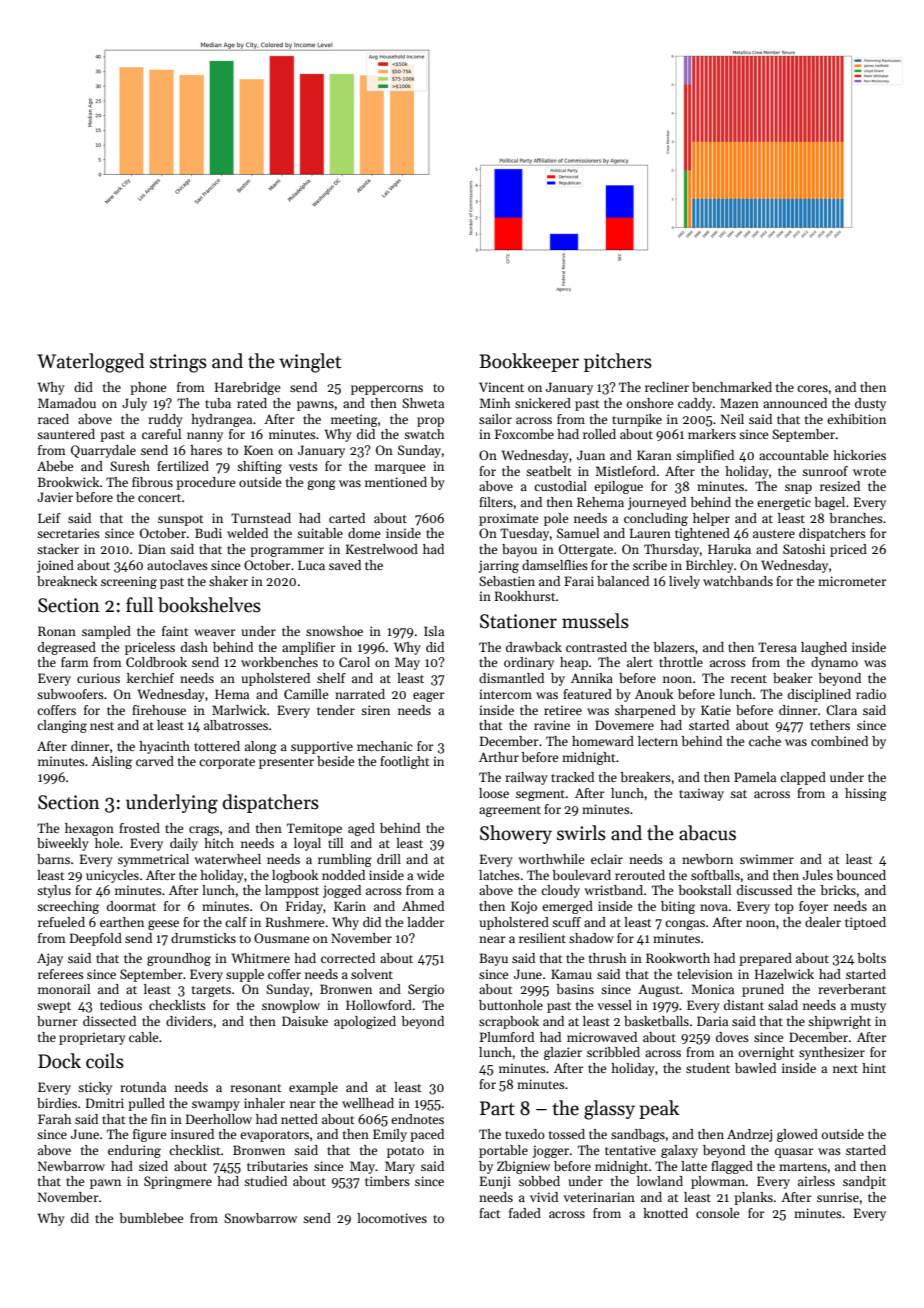 This image has height=1308, width=924. What do you see at coordinates (852, 581) in the image?
I see `micrometer` at bounding box center [852, 581].
